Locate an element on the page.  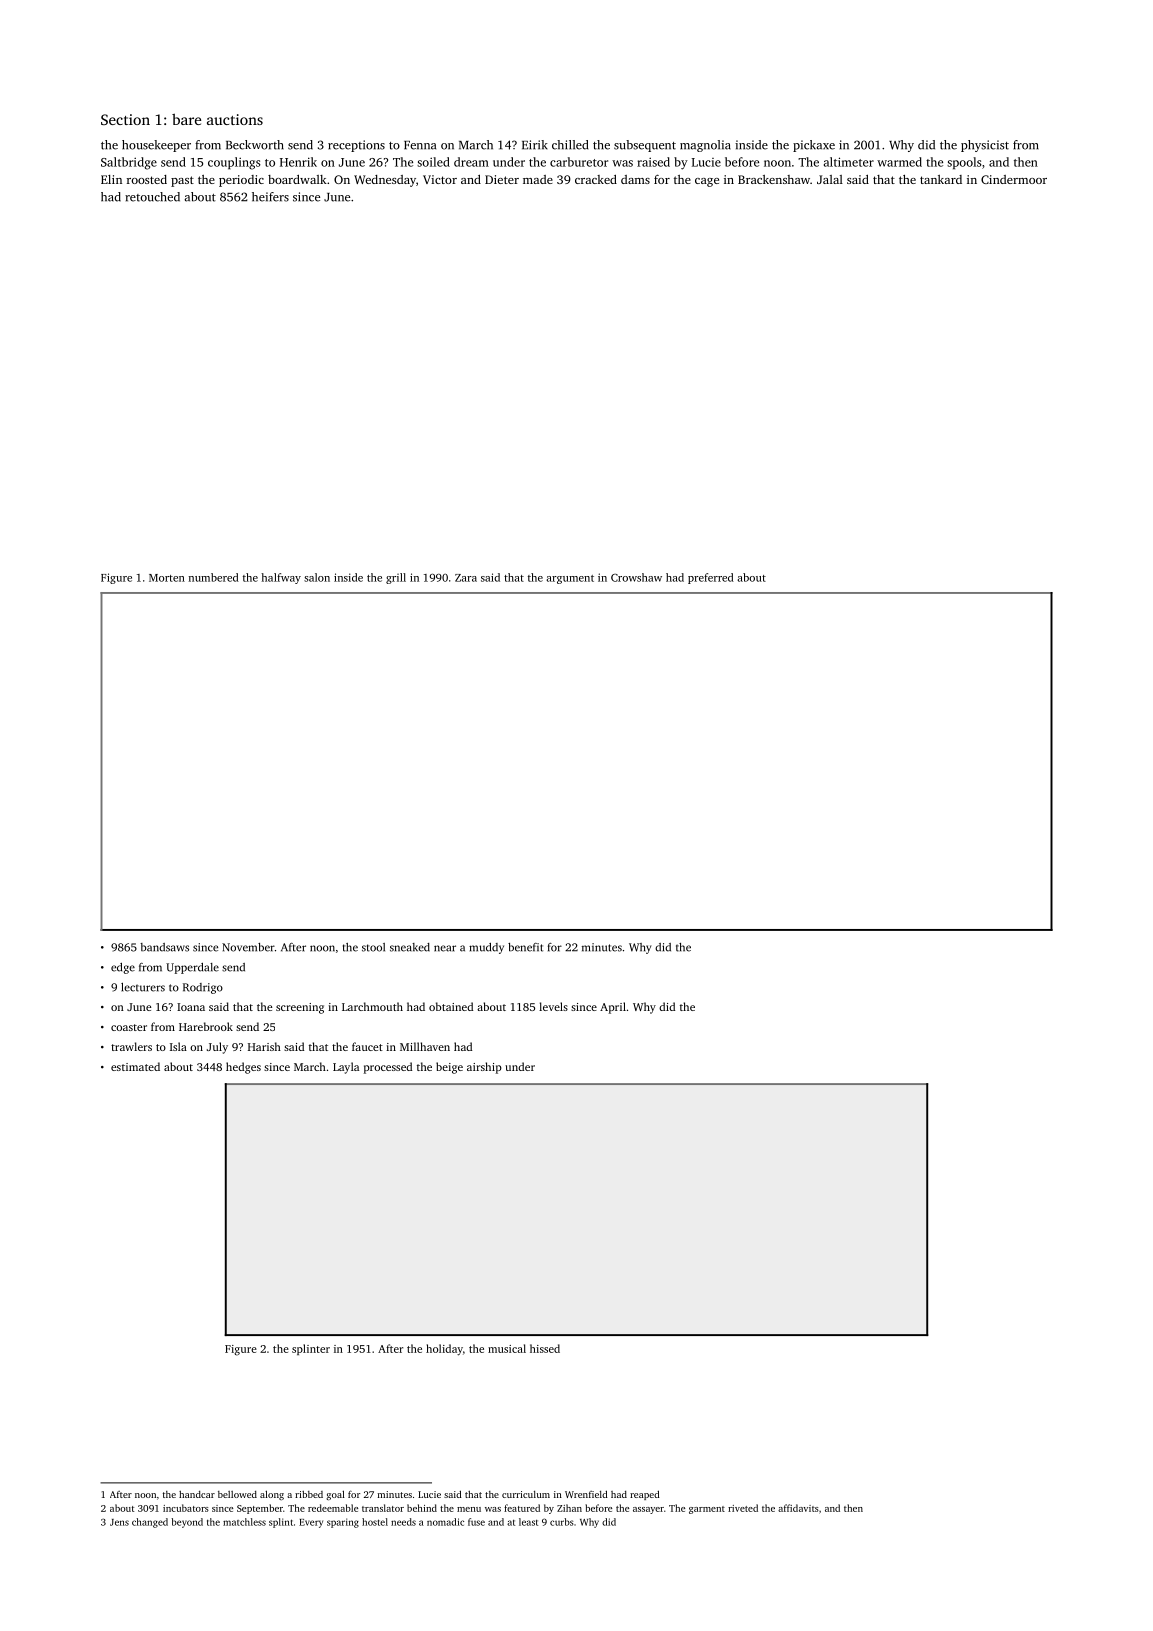
tankard is located at coordinates (941, 179).
